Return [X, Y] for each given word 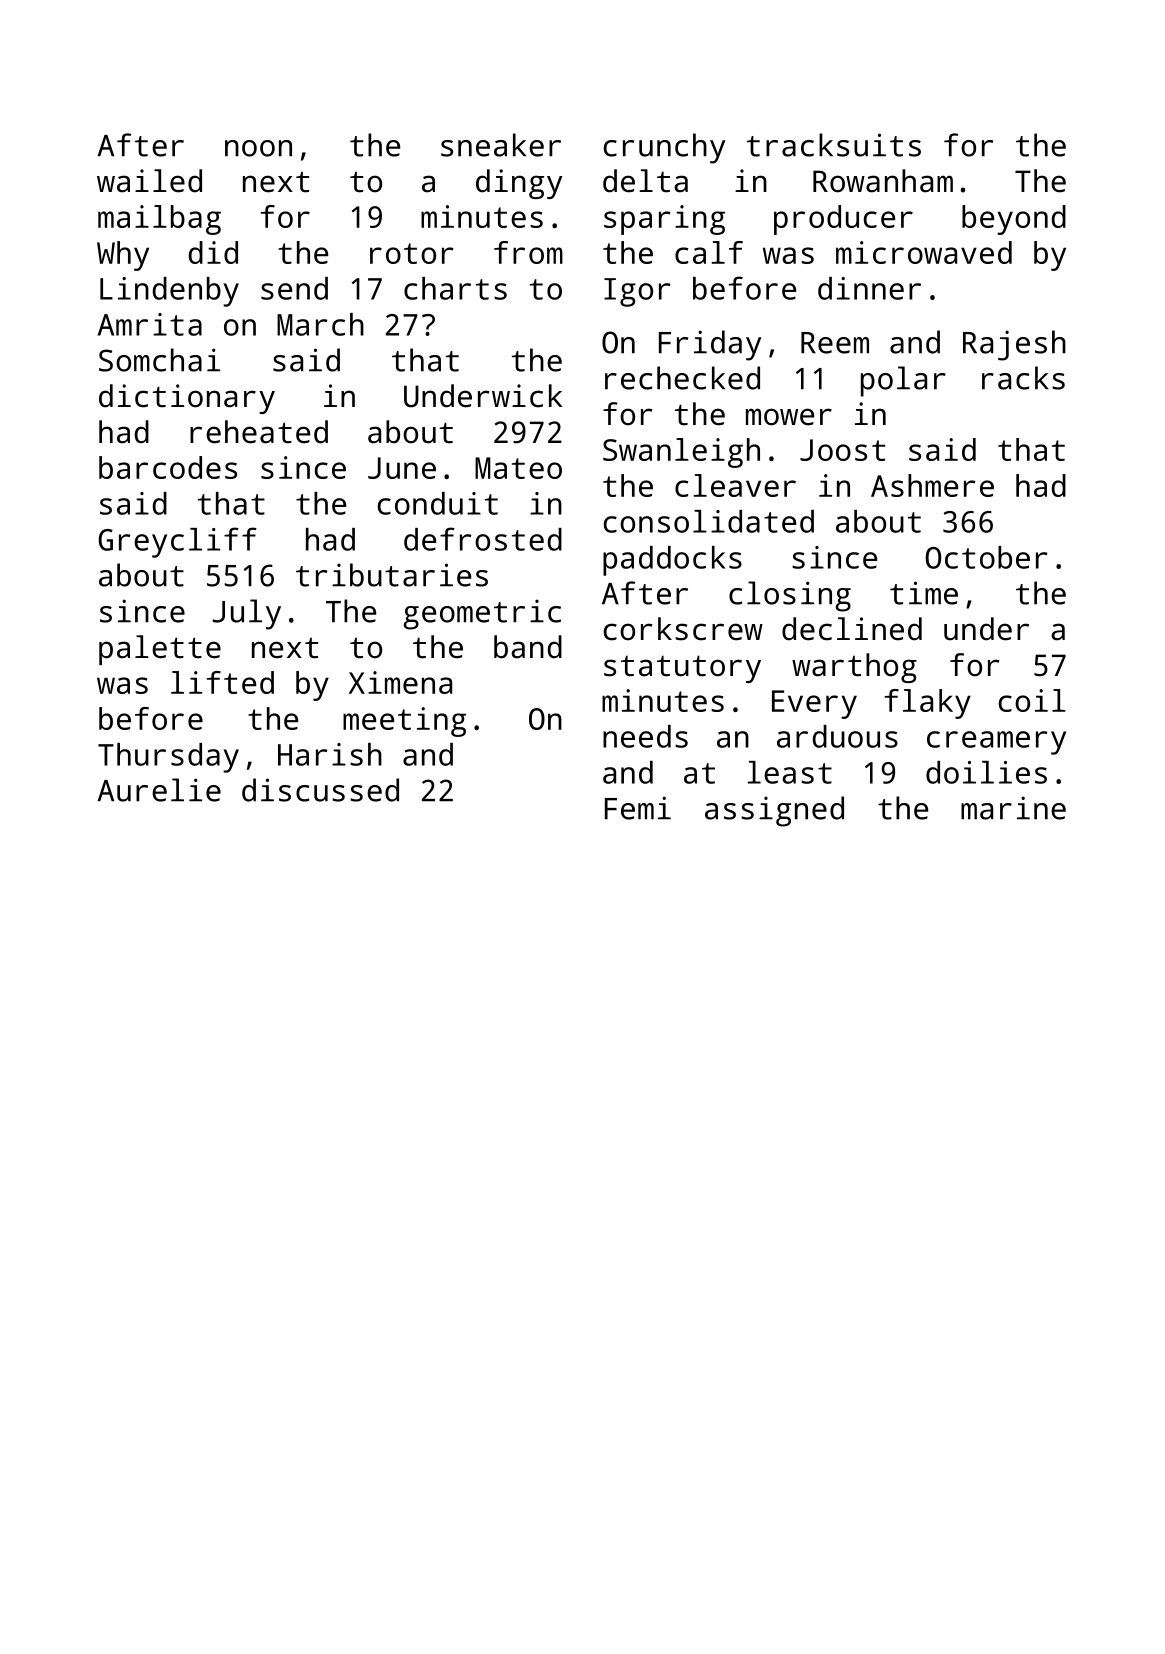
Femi [638, 808]
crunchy [664, 148]
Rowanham [883, 181]
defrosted [483, 539]
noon [258, 148]
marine [1013, 808]
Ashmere [932, 485]
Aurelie [159, 790]
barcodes [168, 467]
